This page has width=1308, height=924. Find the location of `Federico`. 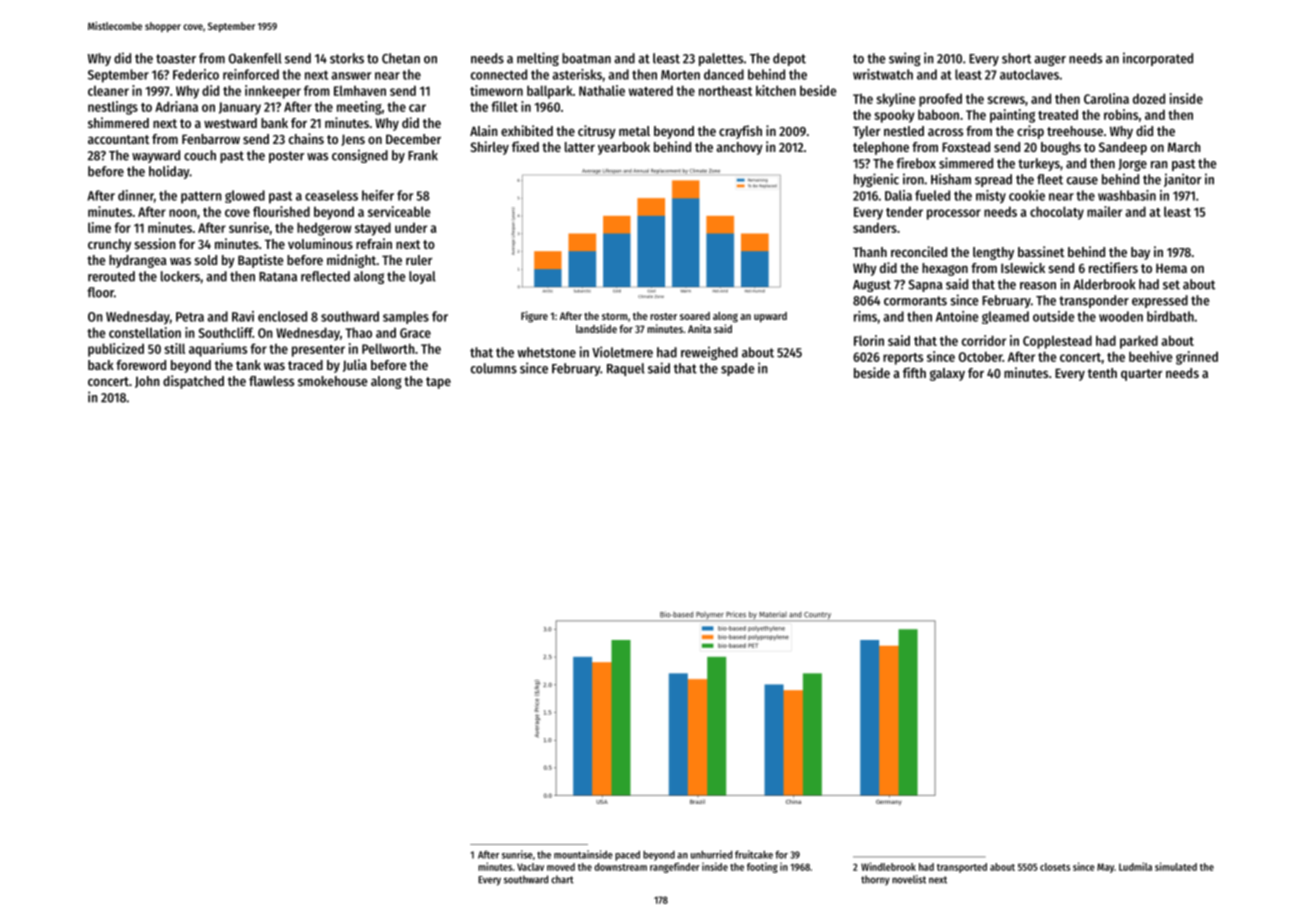

Federico is located at coordinates (196, 74).
